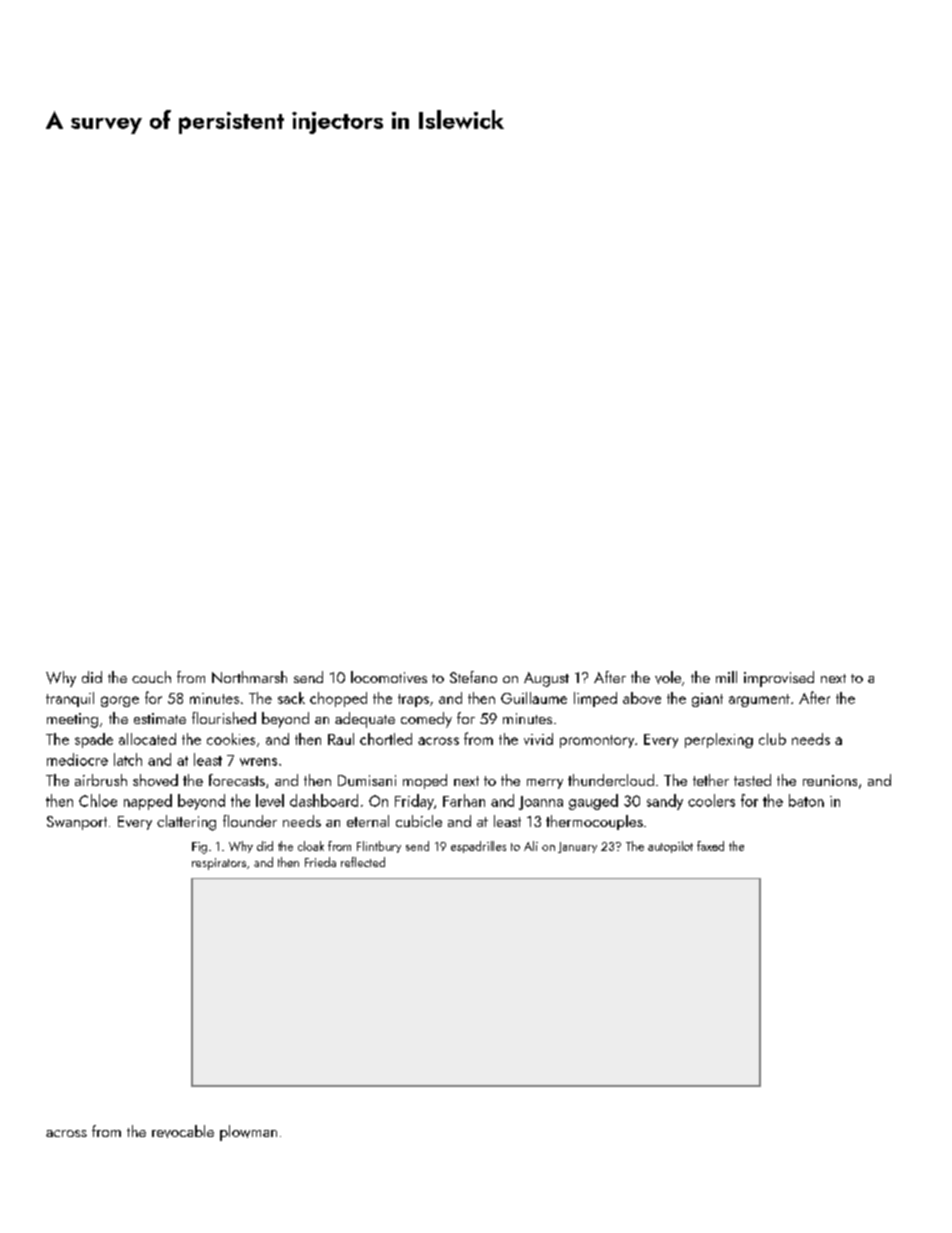 The height and width of the screenshot is (1233, 952). Describe the element at coordinates (710, 846) in the screenshot. I see `faxed` at that location.
